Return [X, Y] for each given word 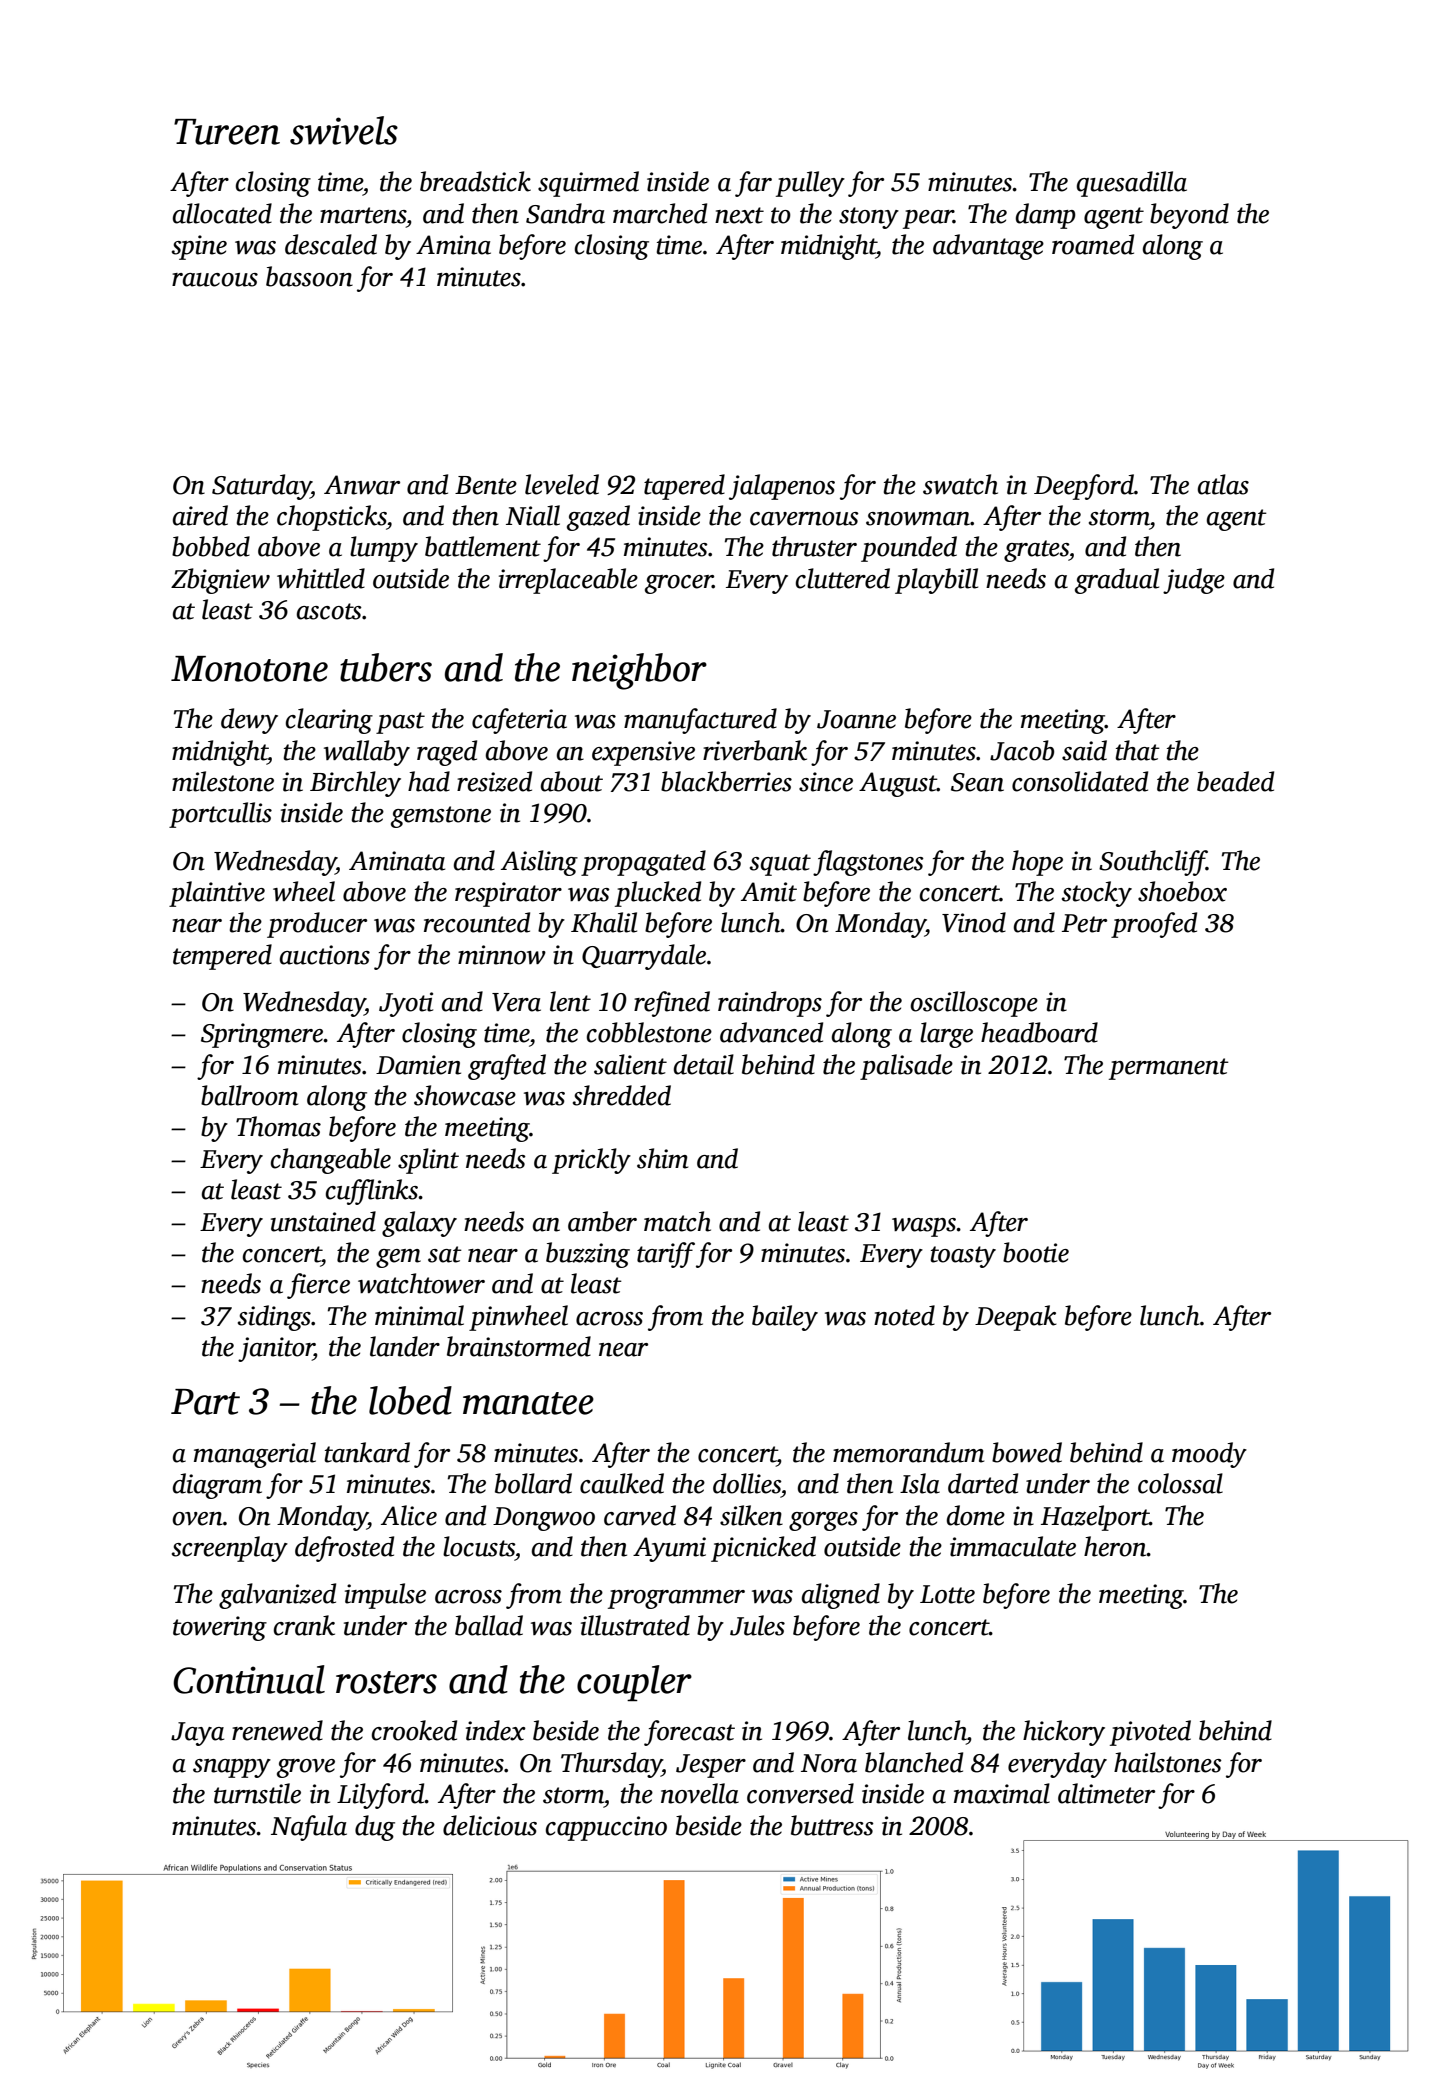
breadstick [475, 181]
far [753, 184]
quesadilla [1132, 184]
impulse [385, 1596]
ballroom [249, 1095]
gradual [1117, 581]
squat [780, 865]
